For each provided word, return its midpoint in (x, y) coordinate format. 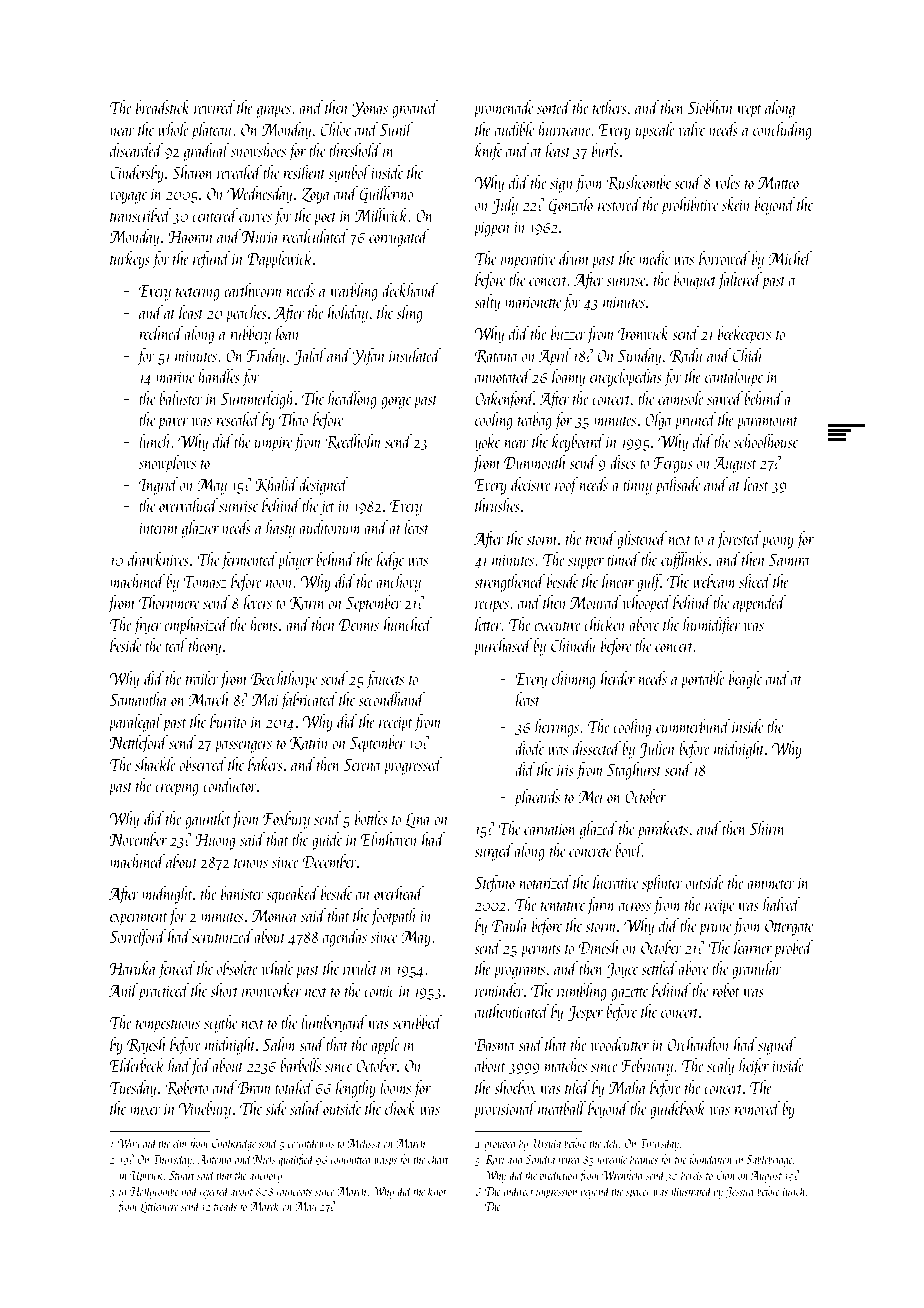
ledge (390, 561)
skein (736, 204)
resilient (304, 172)
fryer (147, 626)
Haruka (133, 968)
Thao (293, 419)
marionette (533, 302)
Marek (264, 1206)
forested (738, 540)
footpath (393, 917)
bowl (628, 850)
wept (749, 111)
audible (514, 129)
